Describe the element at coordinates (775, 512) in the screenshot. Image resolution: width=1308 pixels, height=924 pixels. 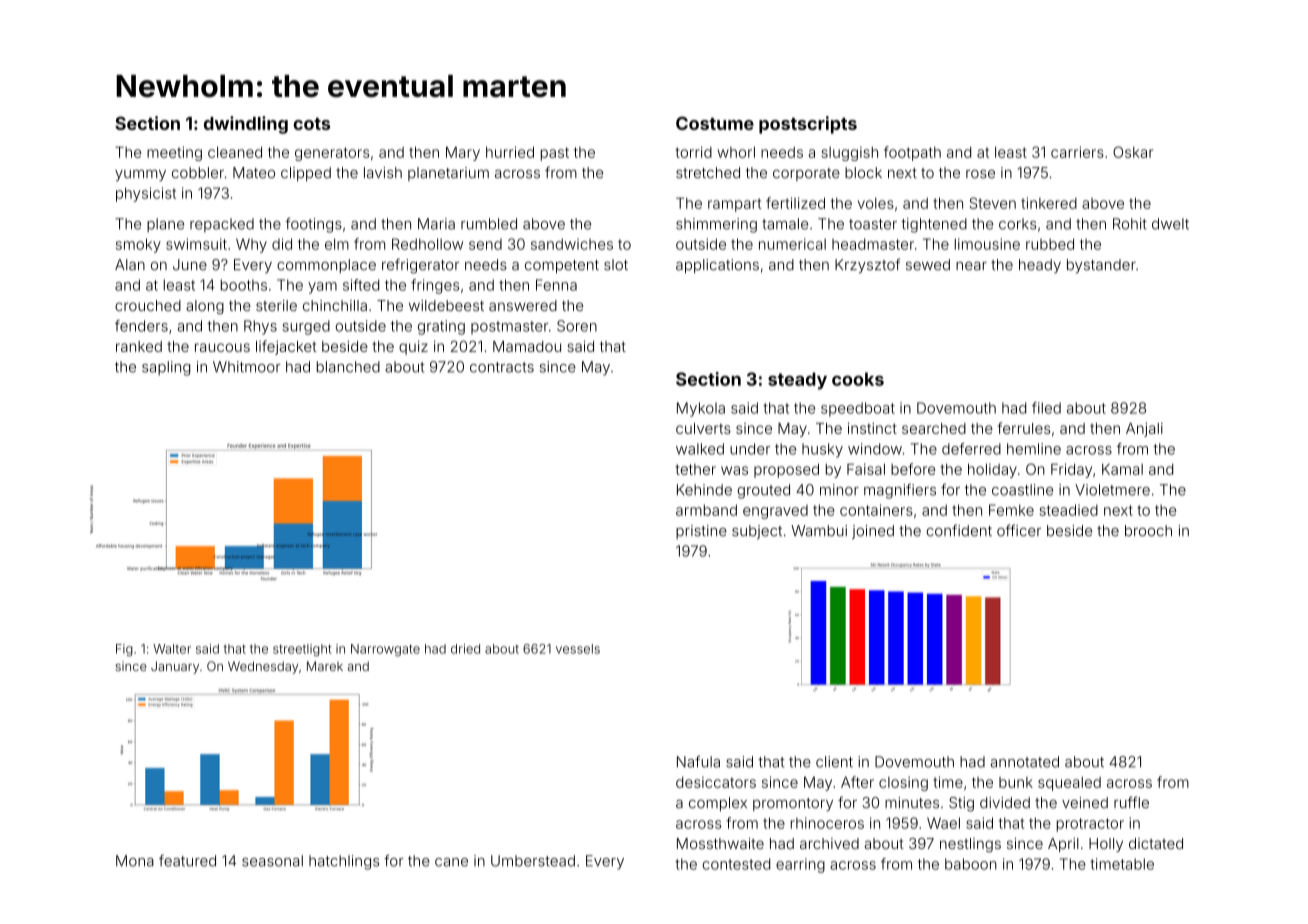
I see `engraved` at that location.
